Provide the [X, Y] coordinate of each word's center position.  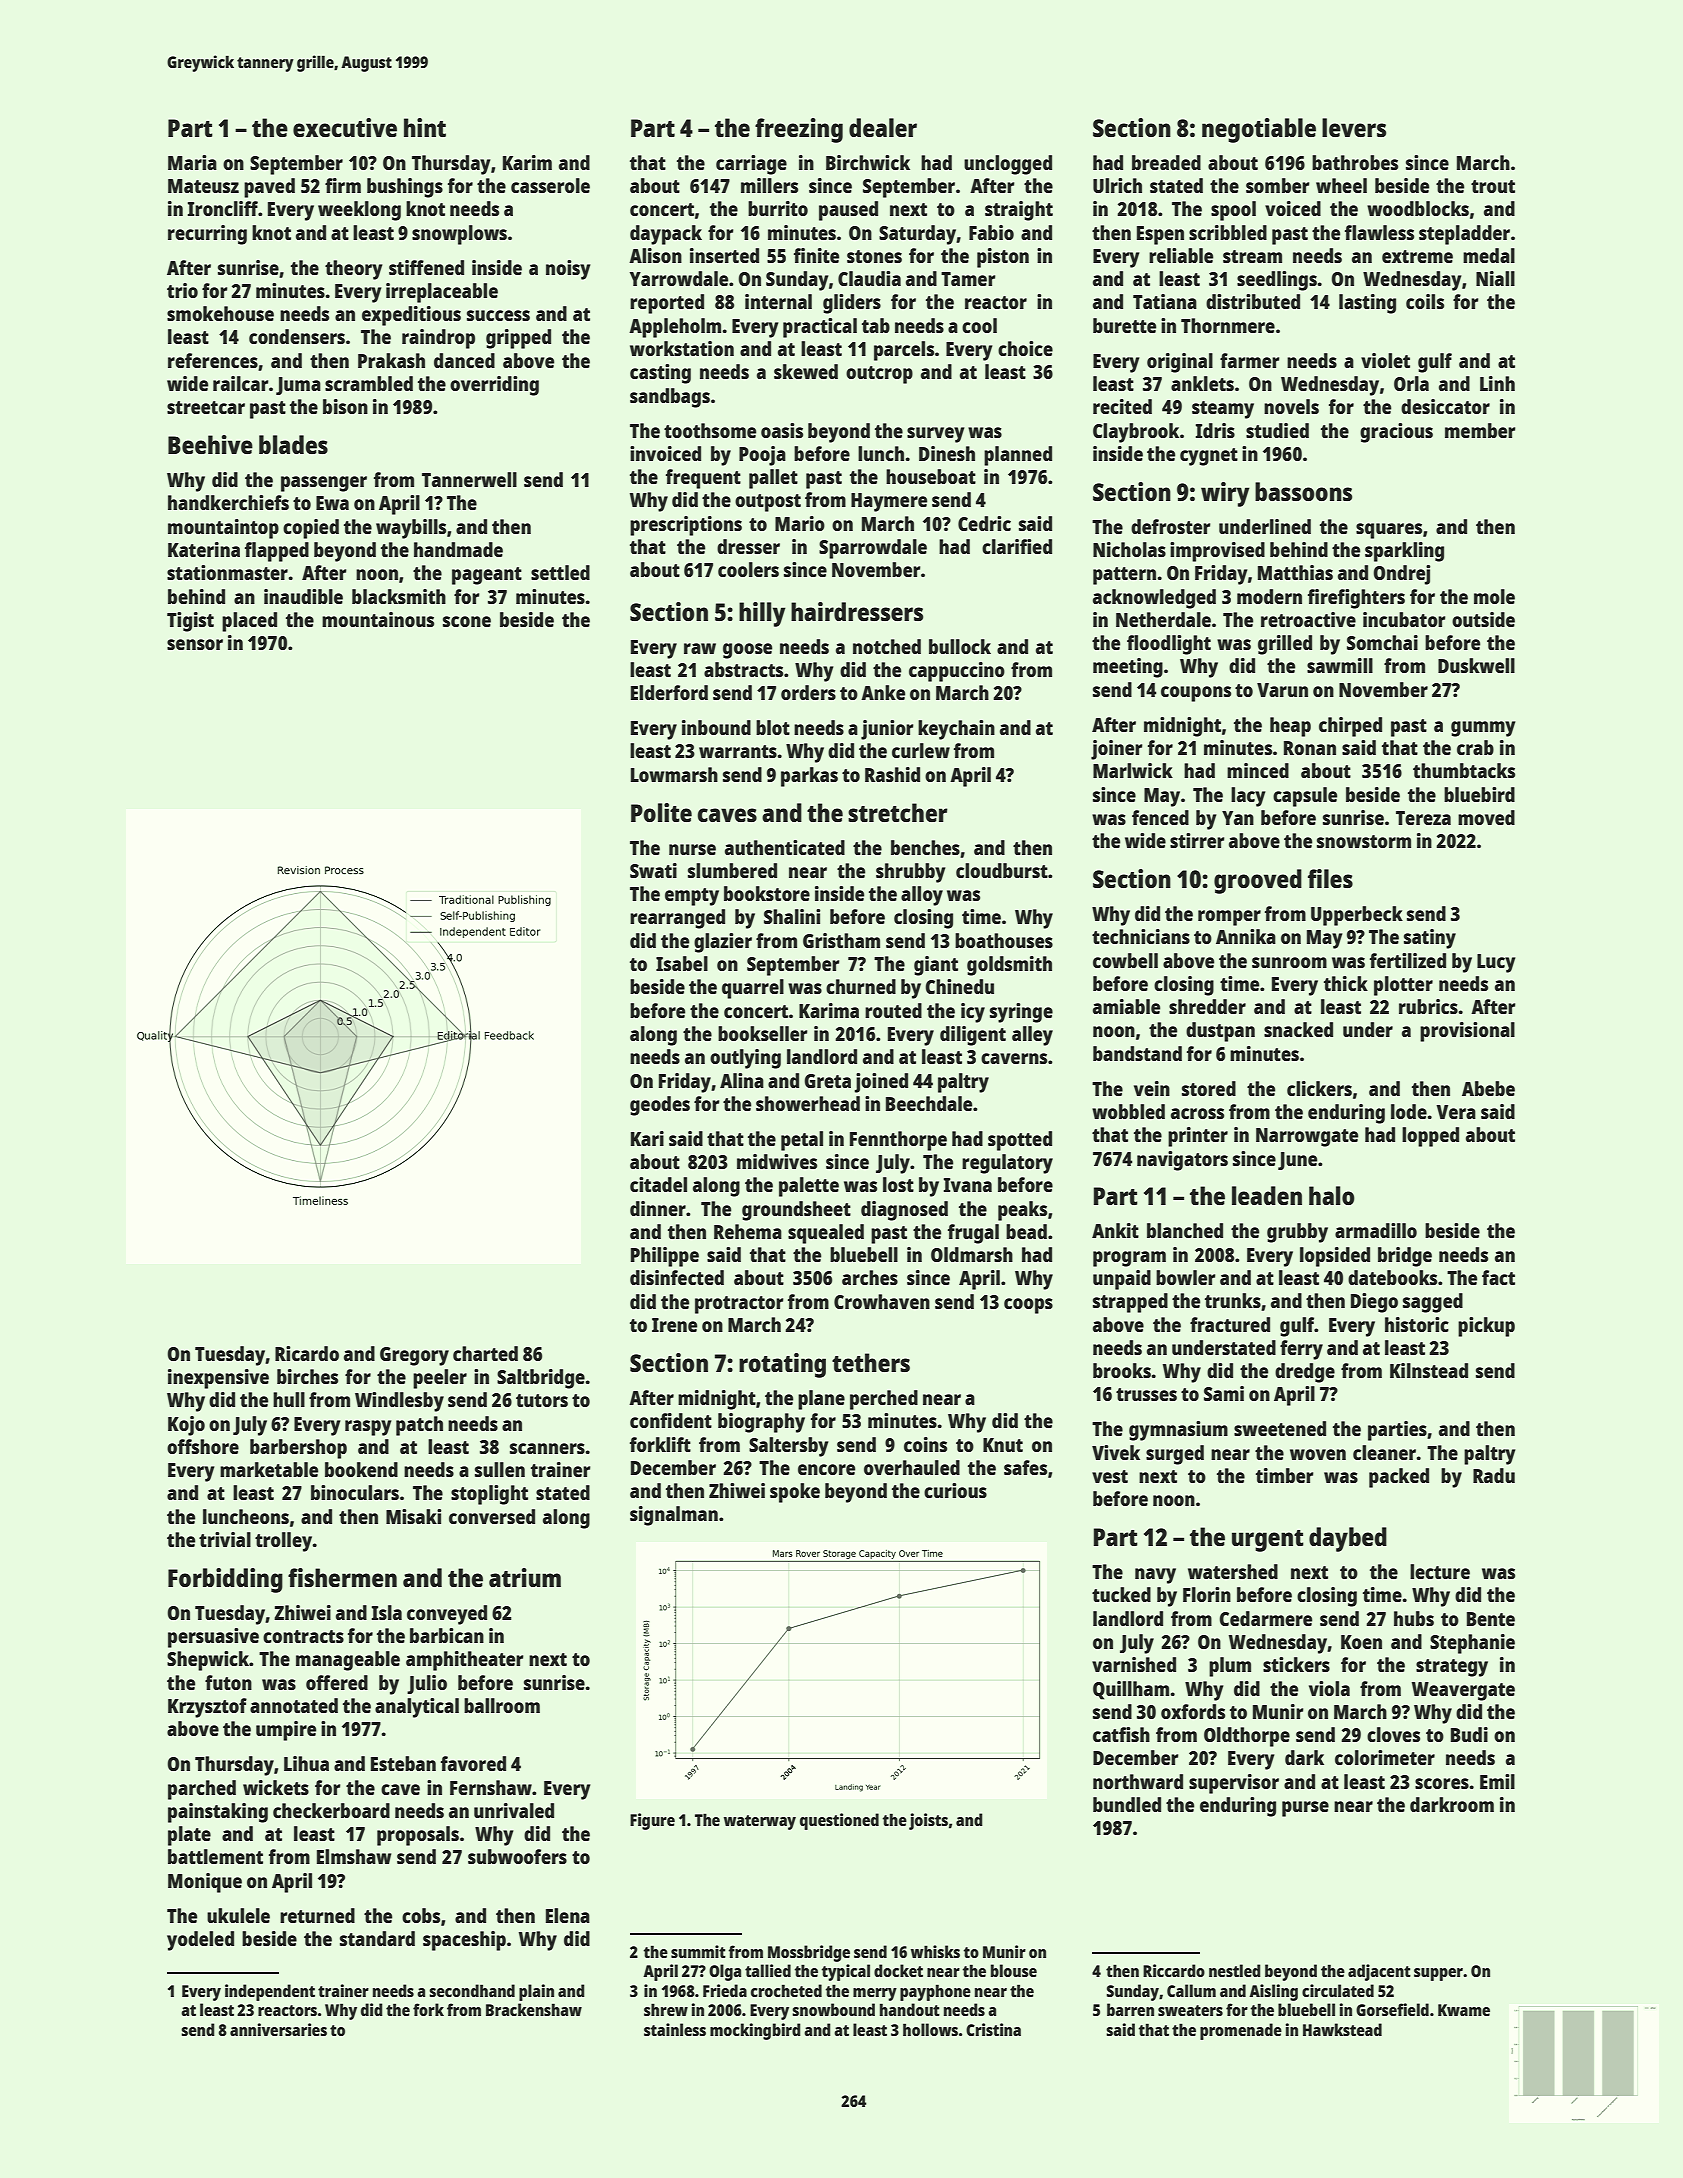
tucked [1121, 1594]
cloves [1393, 1734]
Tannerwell [469, 479]
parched [202, 1790]
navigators [1182, 1161]
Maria [192, 162]
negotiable [1259, 130]
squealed [826, 1234]
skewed [806, 371]
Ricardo [307, 1353]
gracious [1396, 433]
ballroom [502, 1705]
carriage [751, 165]
